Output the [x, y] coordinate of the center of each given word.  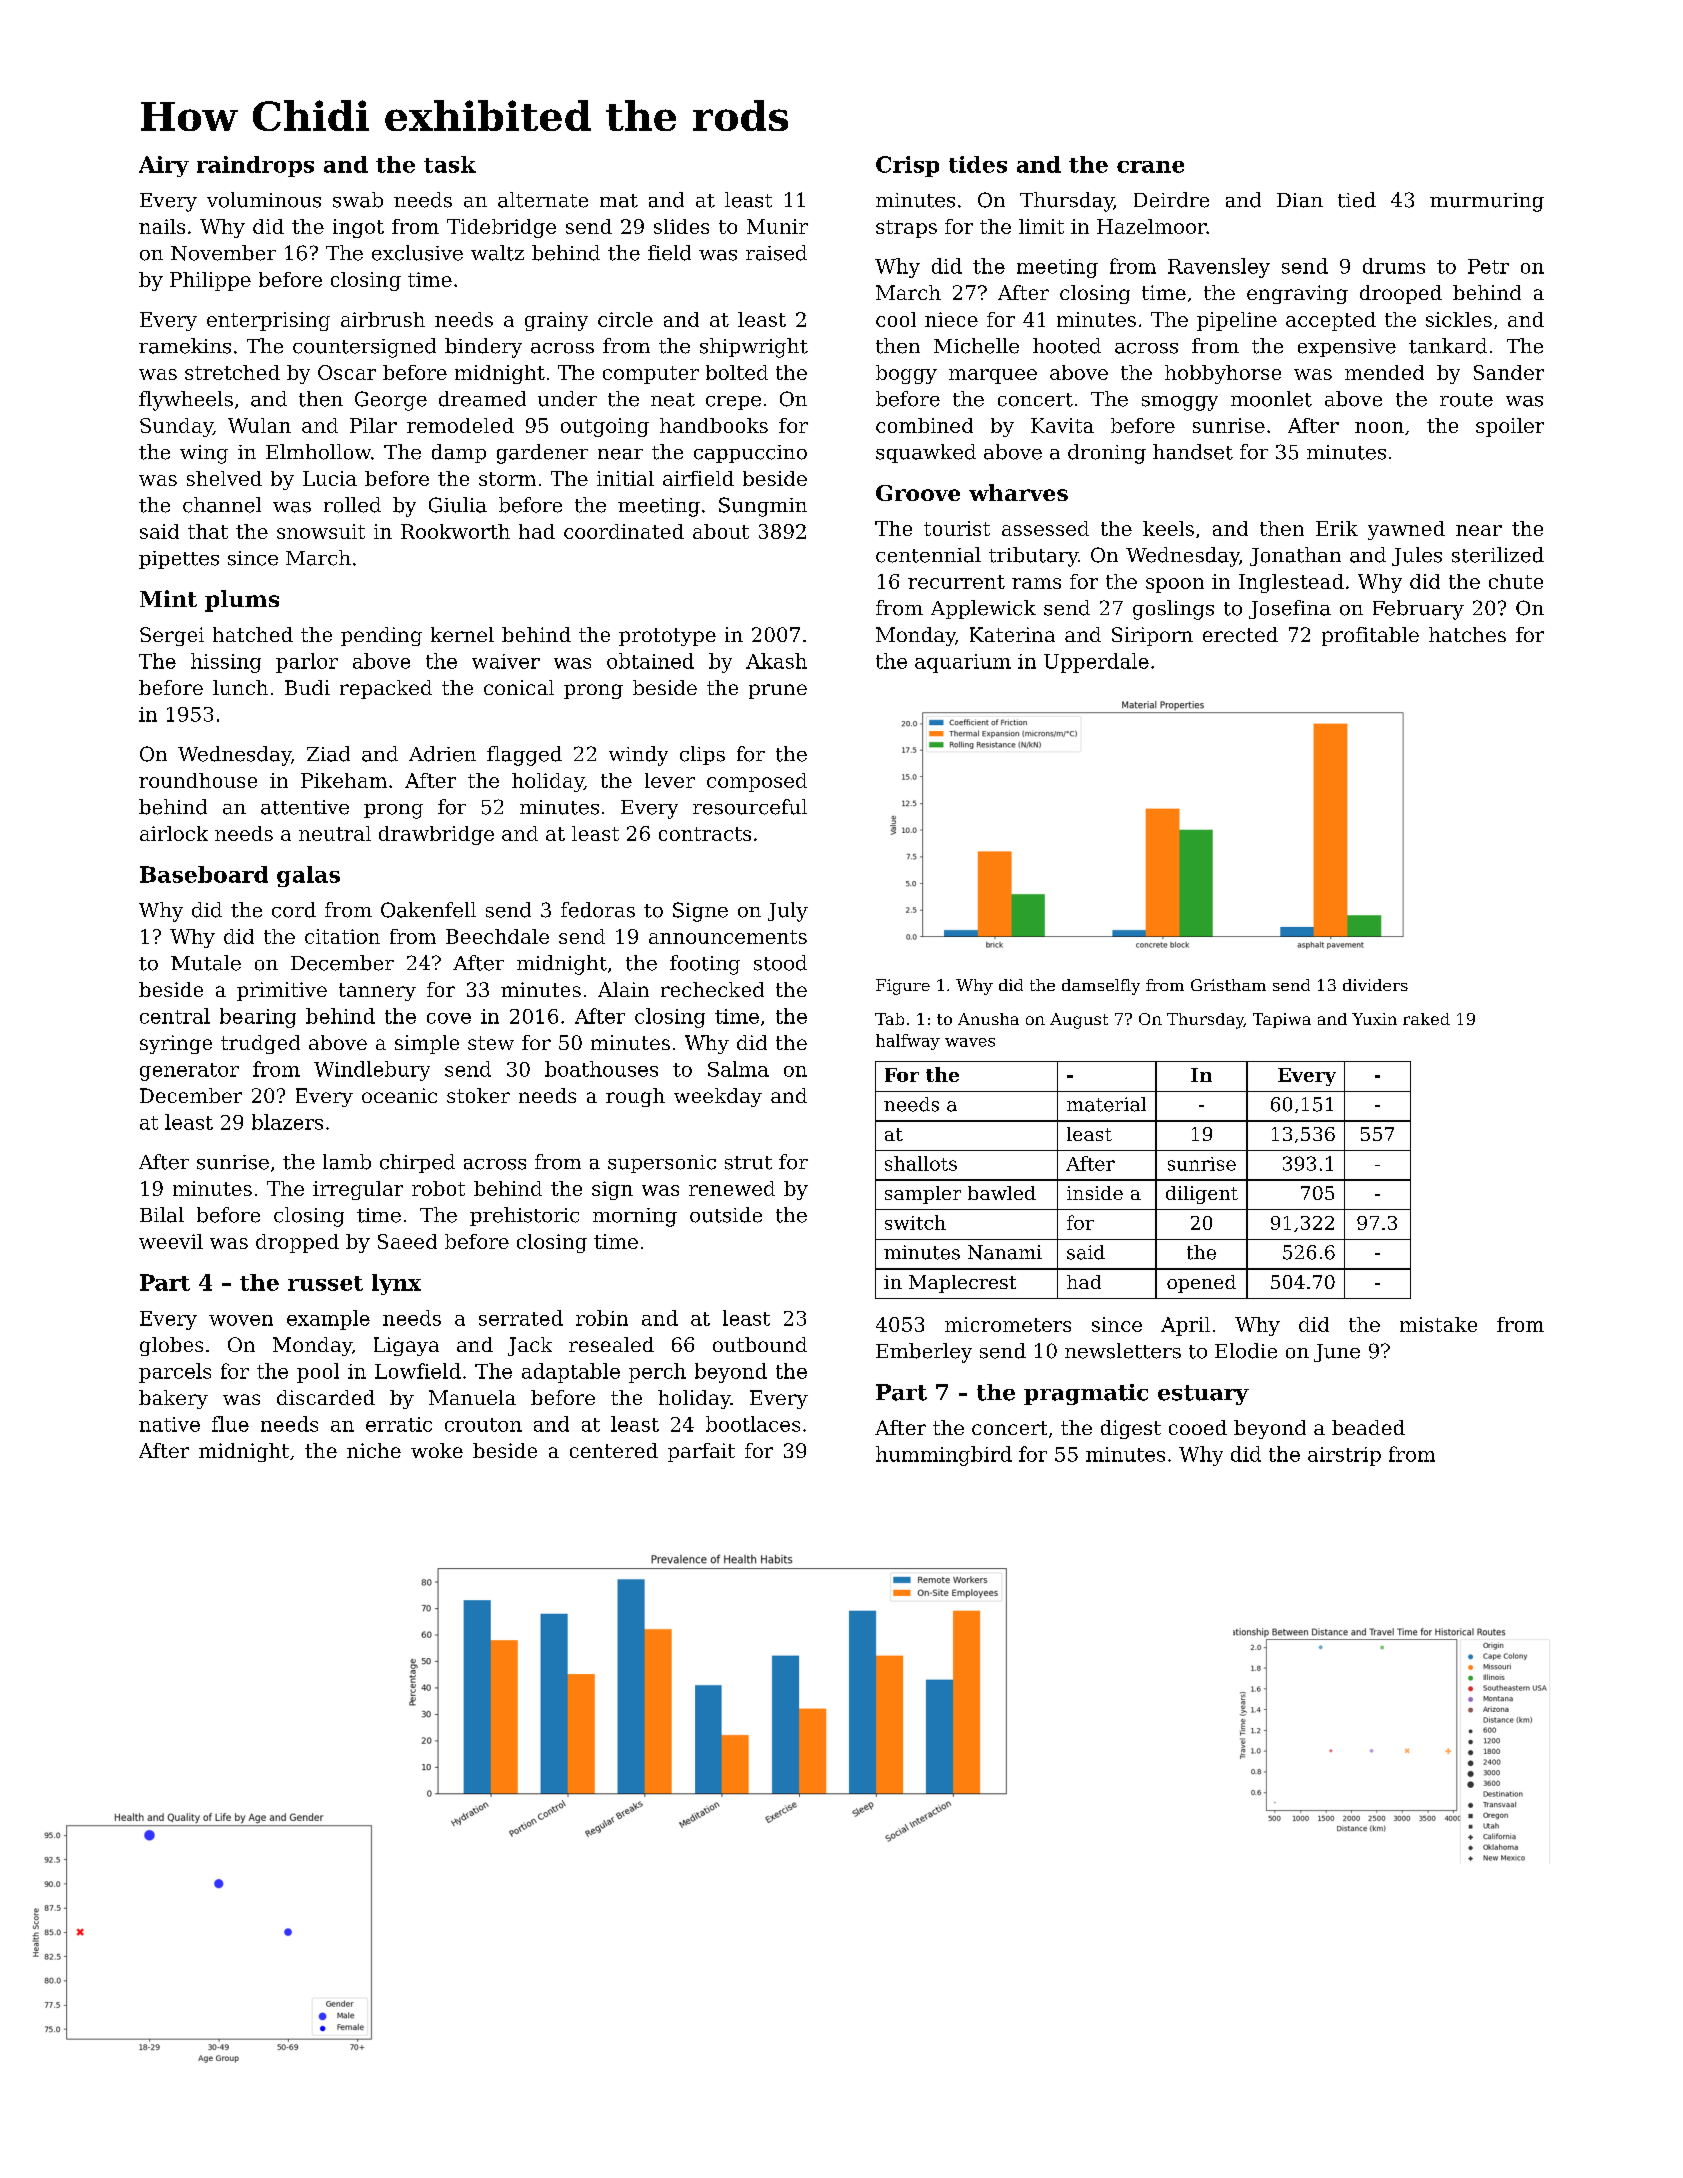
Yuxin [1374, 1019]
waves [970, 1042]
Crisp [907, 166]
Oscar [347, 372]
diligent [1202, 1195]
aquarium [963, 663]
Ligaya [406, 1346]
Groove [918, 493]
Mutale [206, 963]
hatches [1467, 634]
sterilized [1498, 555]
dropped [297, 1243]
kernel [462, 634]
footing [705, 965]
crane [1150, 167]
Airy [164, 166]
